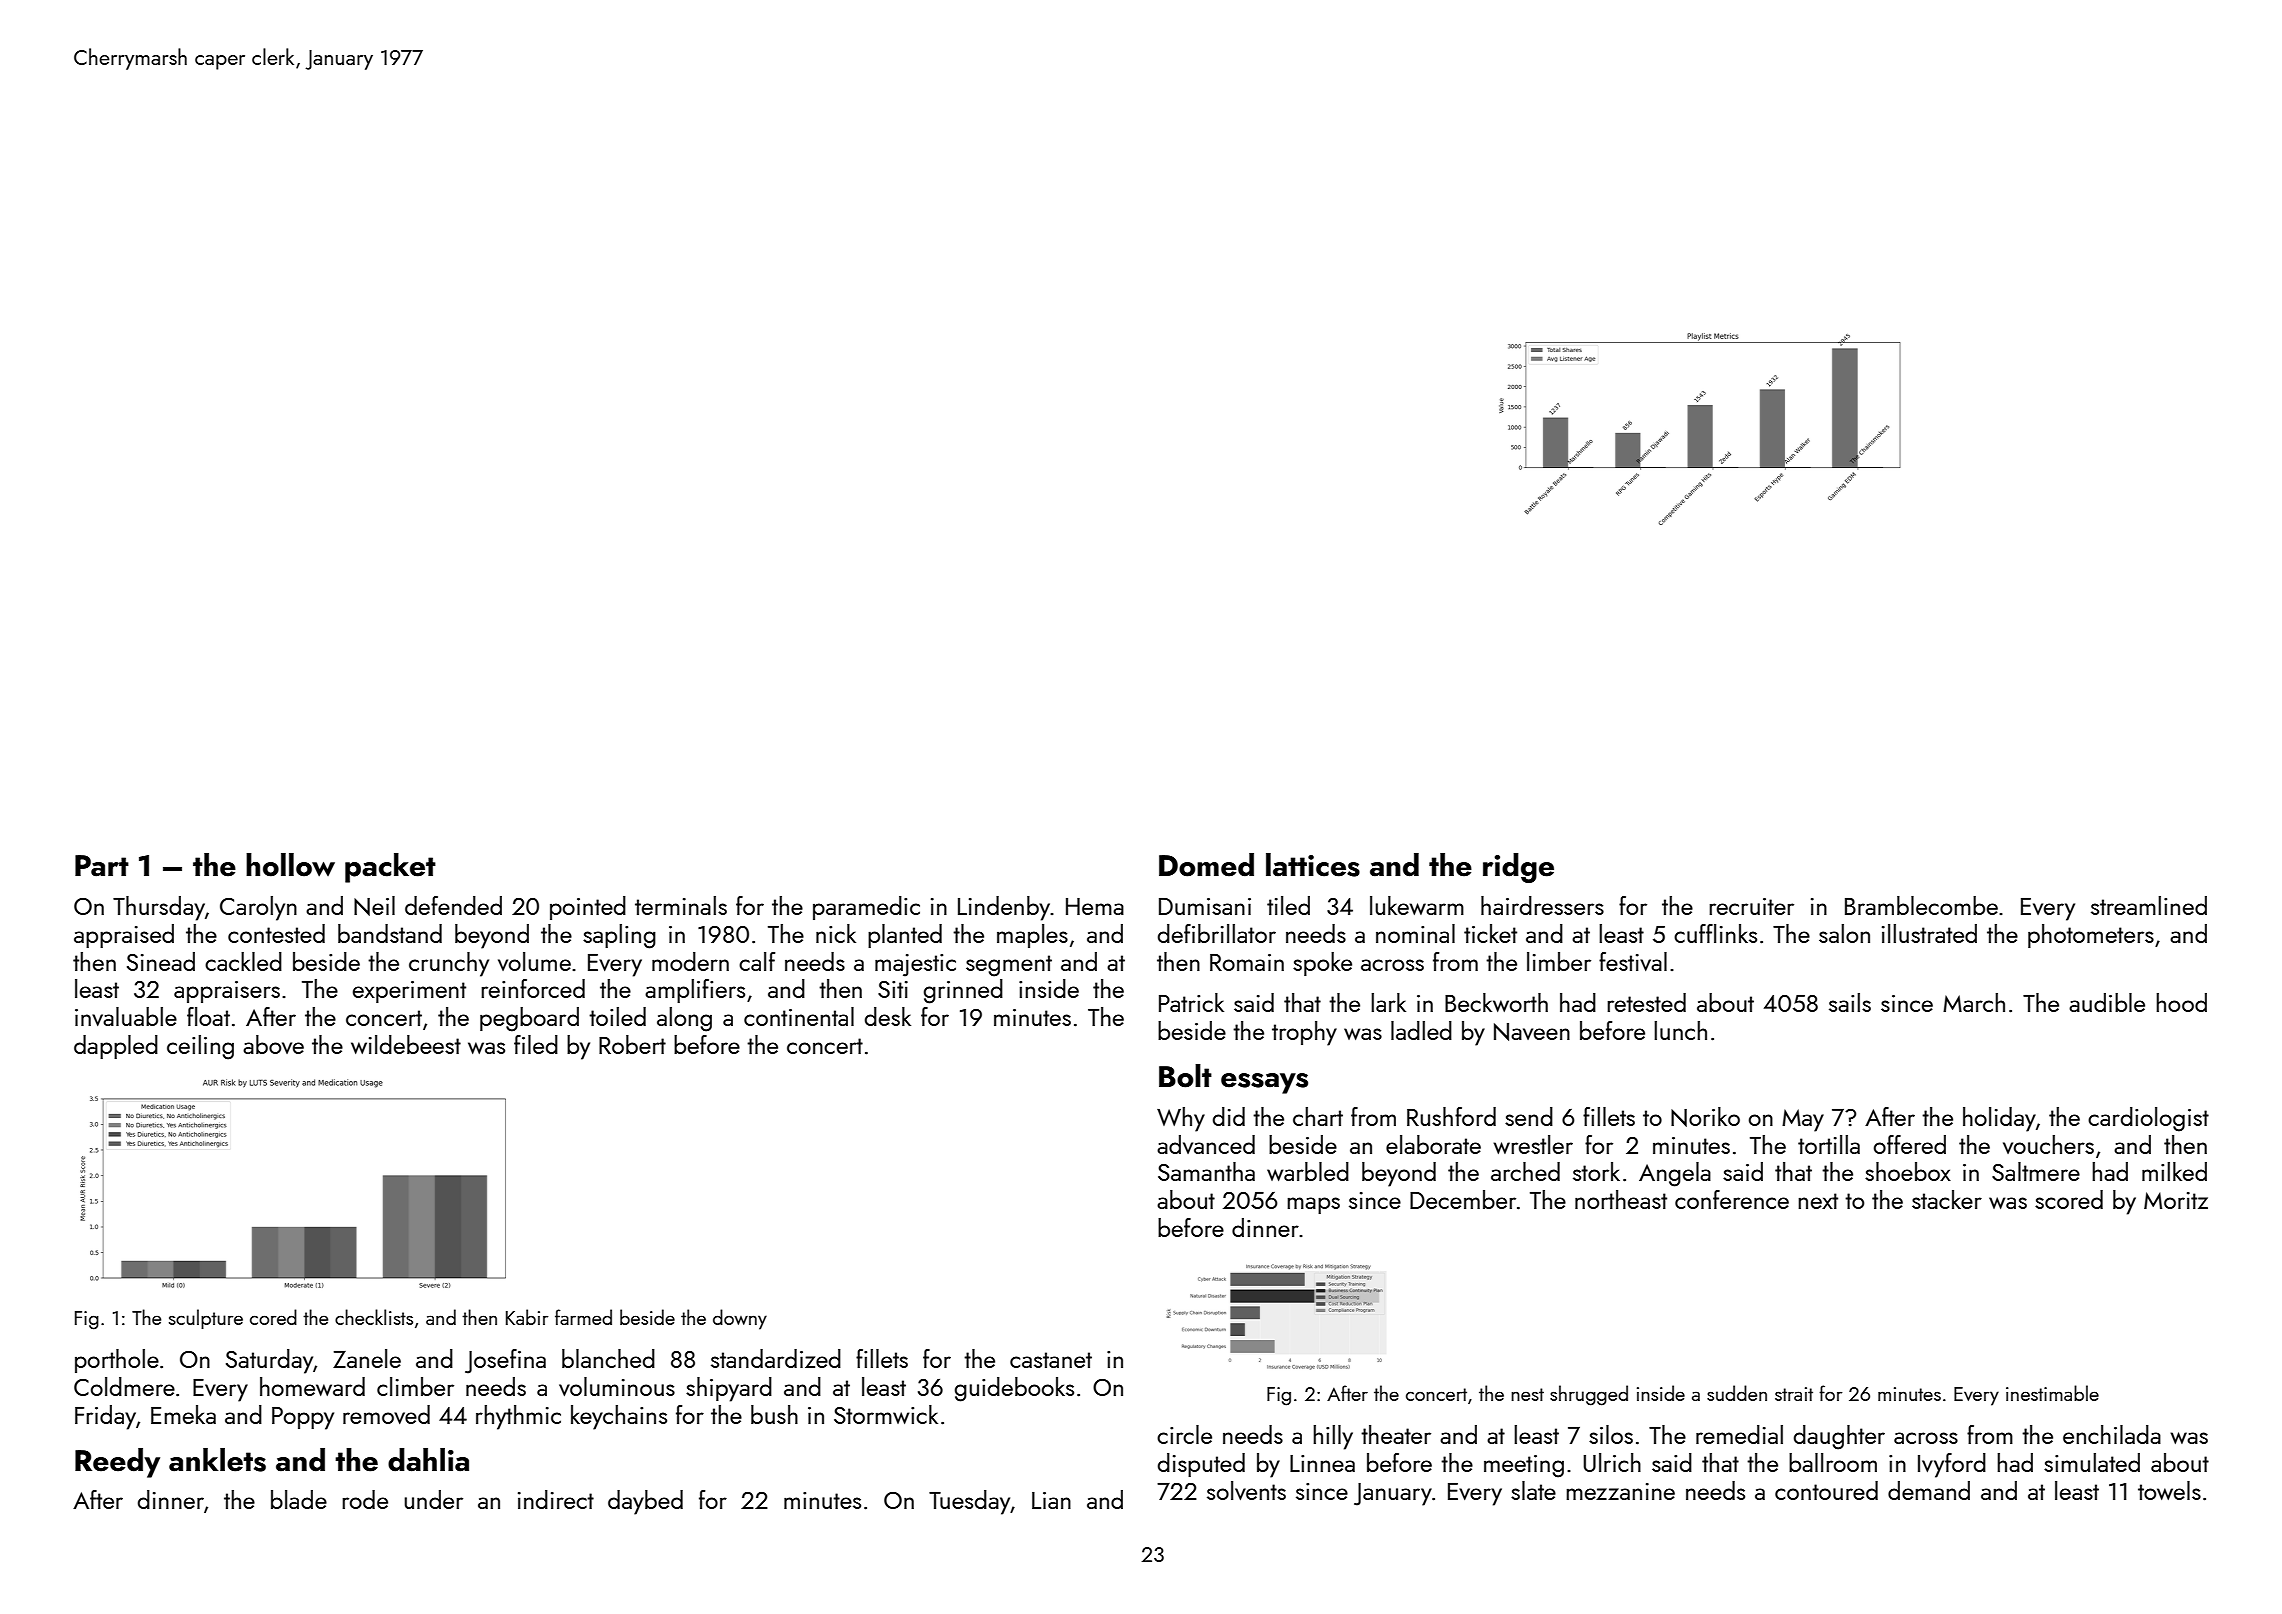  What do you see at coordinates (1313, 1205) in the document?
I see `maps` at bounding box center [1313, 1205].
